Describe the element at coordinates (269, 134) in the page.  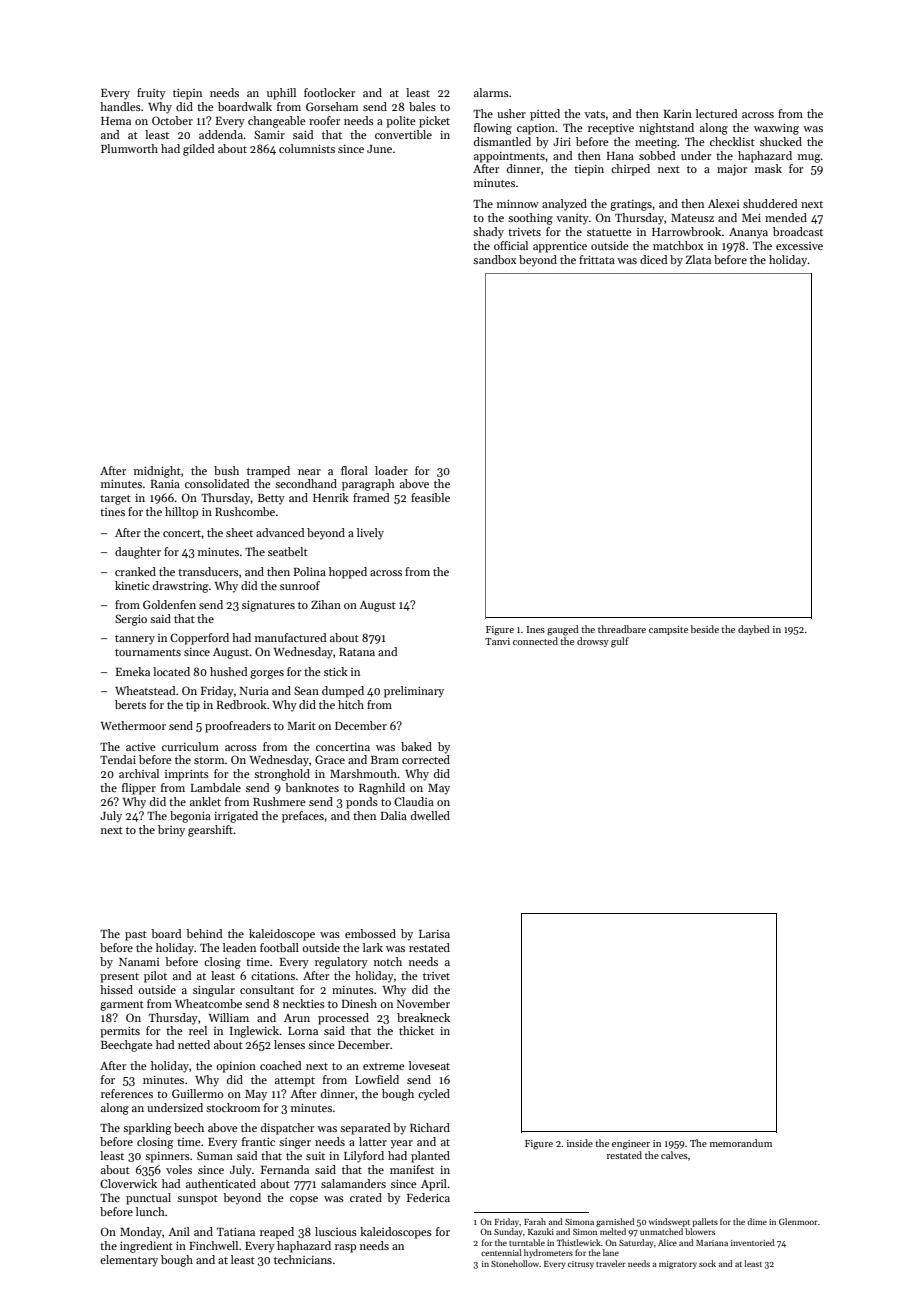
I see `Samir` at that location.
